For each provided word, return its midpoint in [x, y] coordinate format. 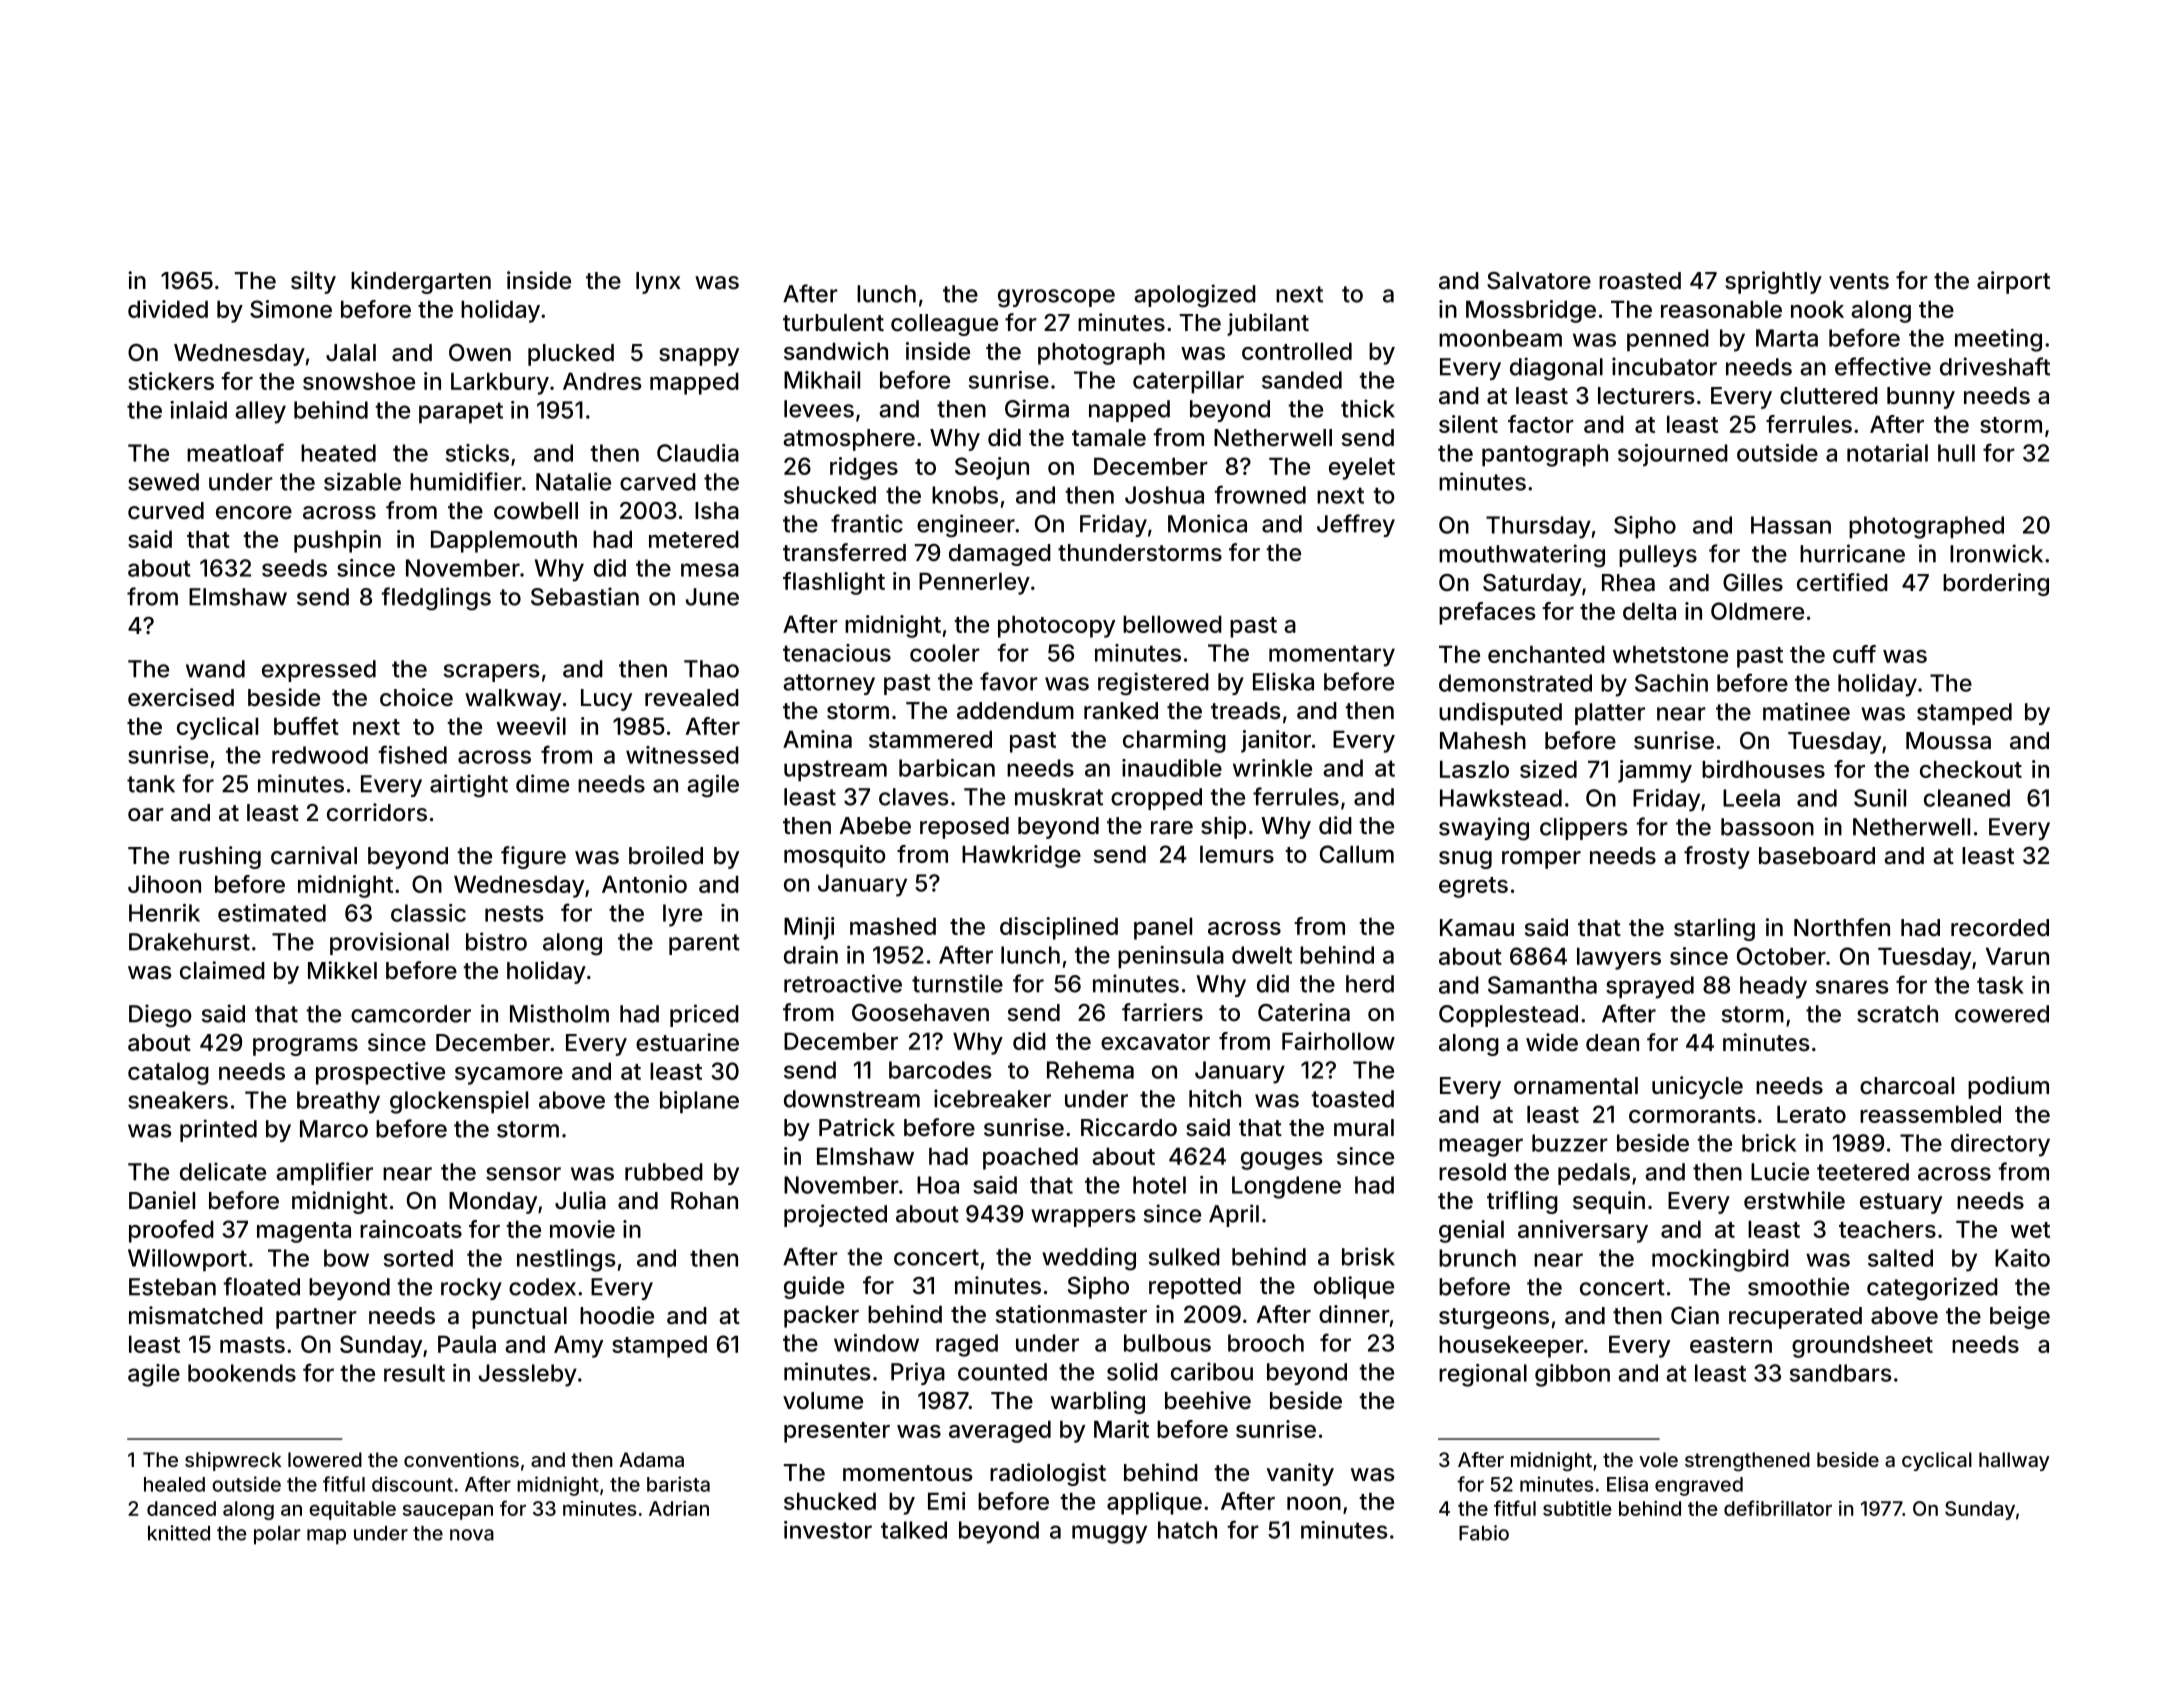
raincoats [411, 1229]
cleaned [1967, 798]
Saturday [1532, 585]
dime [542, 783]
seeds [294, 568]
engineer [966, 526]
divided [168, 309]
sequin [1609, 1202]
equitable [352, 1510]
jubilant [1268, 324]
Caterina [1304, 1012]
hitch [1215, 1098]
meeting [1998, 340]
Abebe [875, 826]
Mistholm [559, 1013]
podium [2008, 1087]
